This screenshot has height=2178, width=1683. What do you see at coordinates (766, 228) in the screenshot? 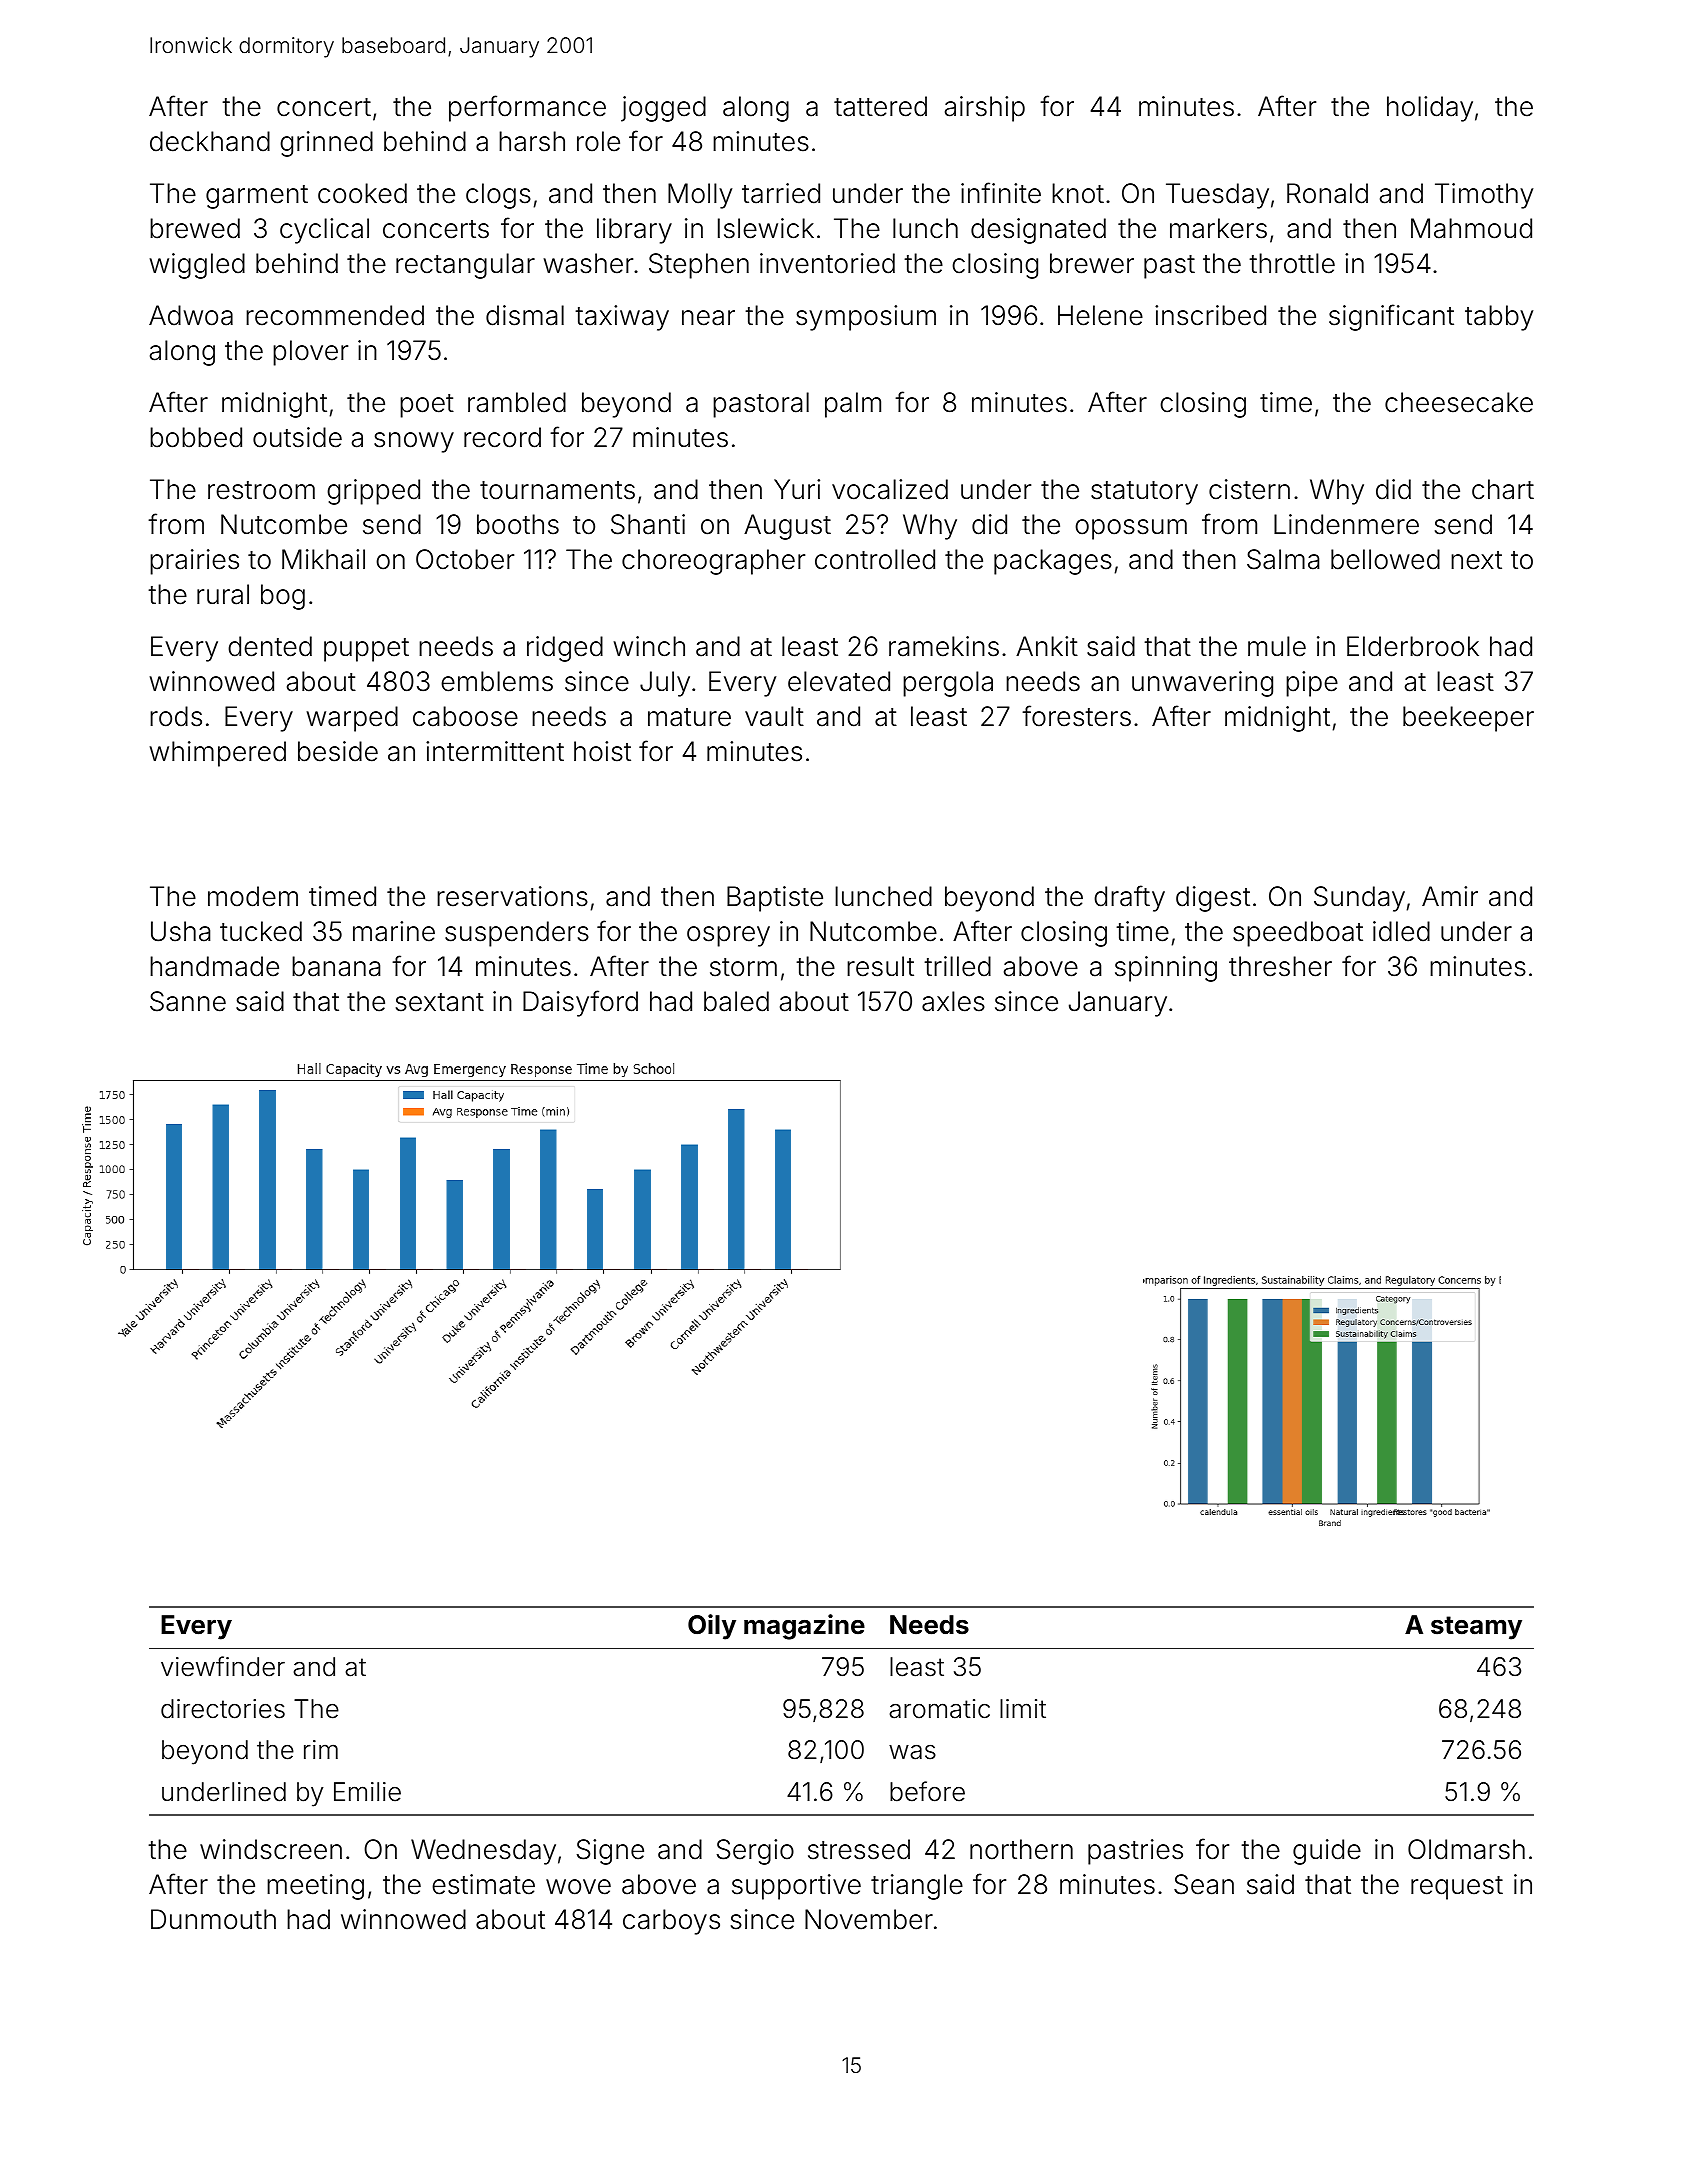
I see `Islewick` at bounding box center [766, 228].
